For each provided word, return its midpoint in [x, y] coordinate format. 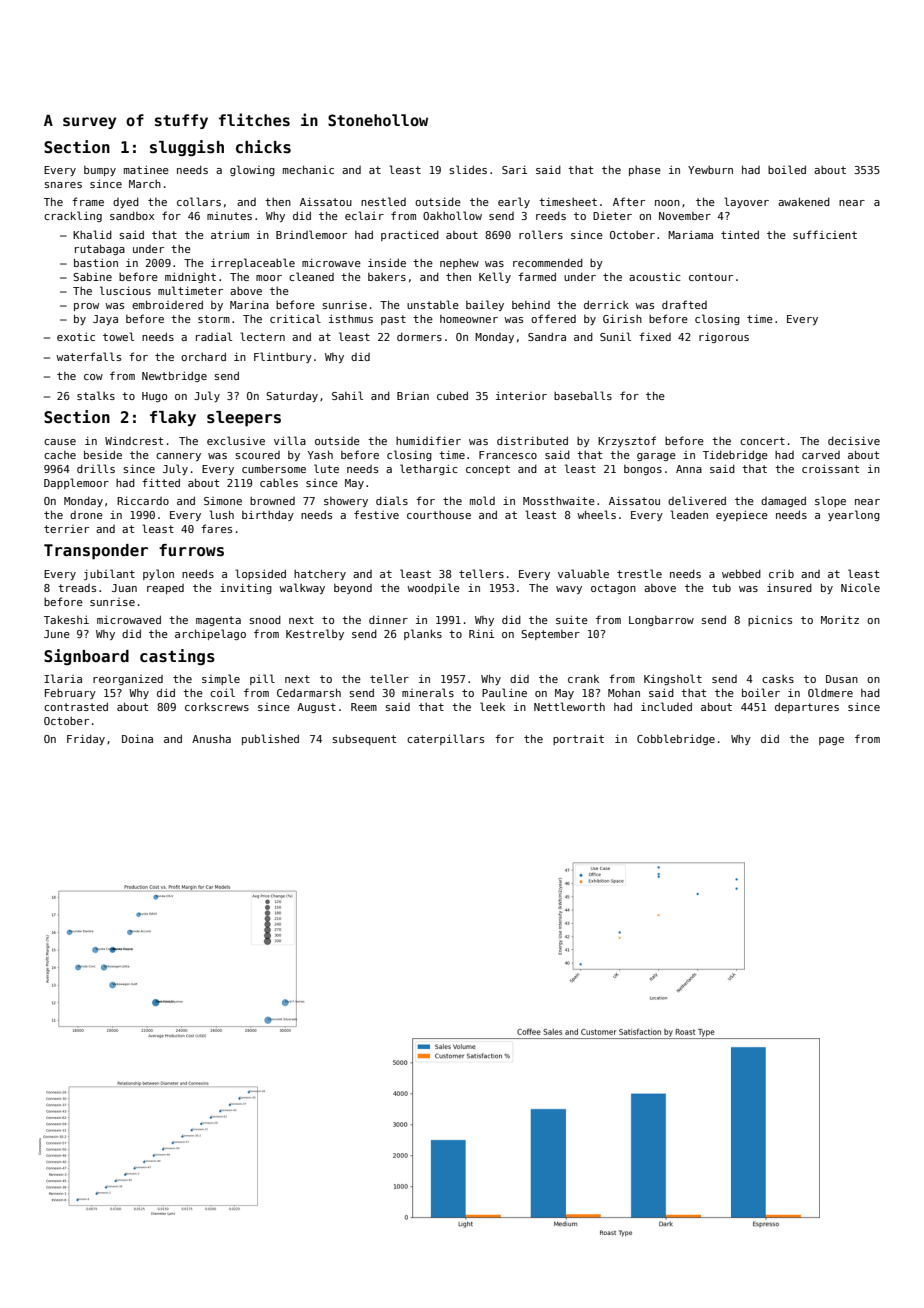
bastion [96, 262]
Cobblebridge [676, 739]
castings [177, 657]
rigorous [724, 337]
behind [531, 304]
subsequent [364, 739]
